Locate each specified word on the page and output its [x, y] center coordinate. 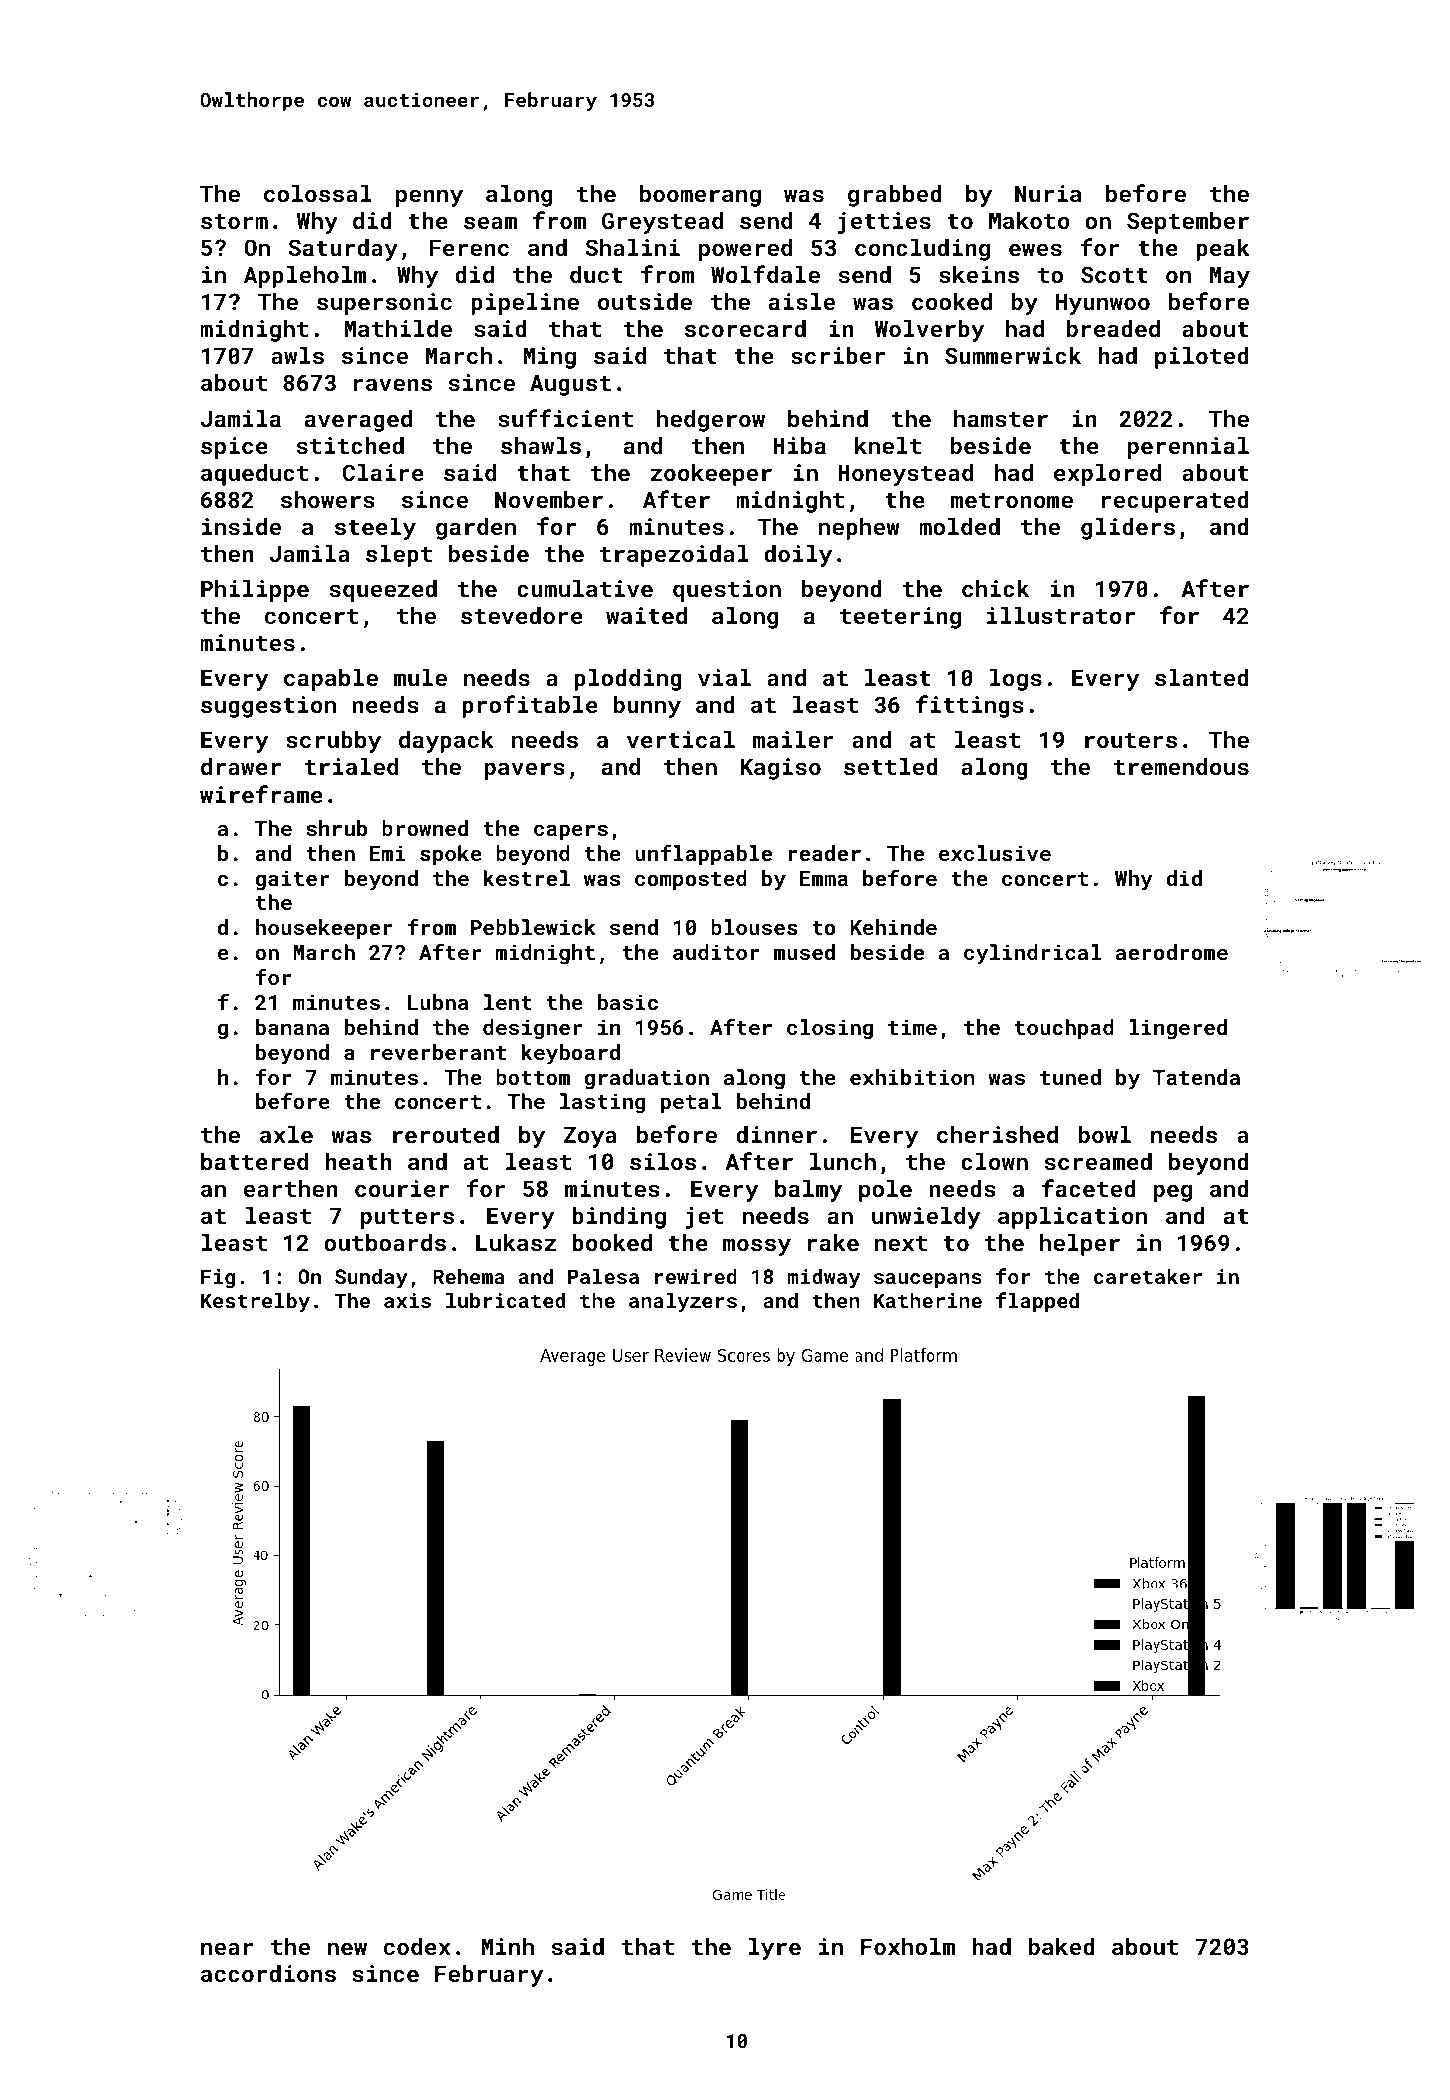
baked [1062, 1946]
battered [254, 1161]
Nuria [1048, 193]
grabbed [895, 196]
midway [824, 1278]
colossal [318, 193]
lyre [775, 1949]
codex [417, 1946]
